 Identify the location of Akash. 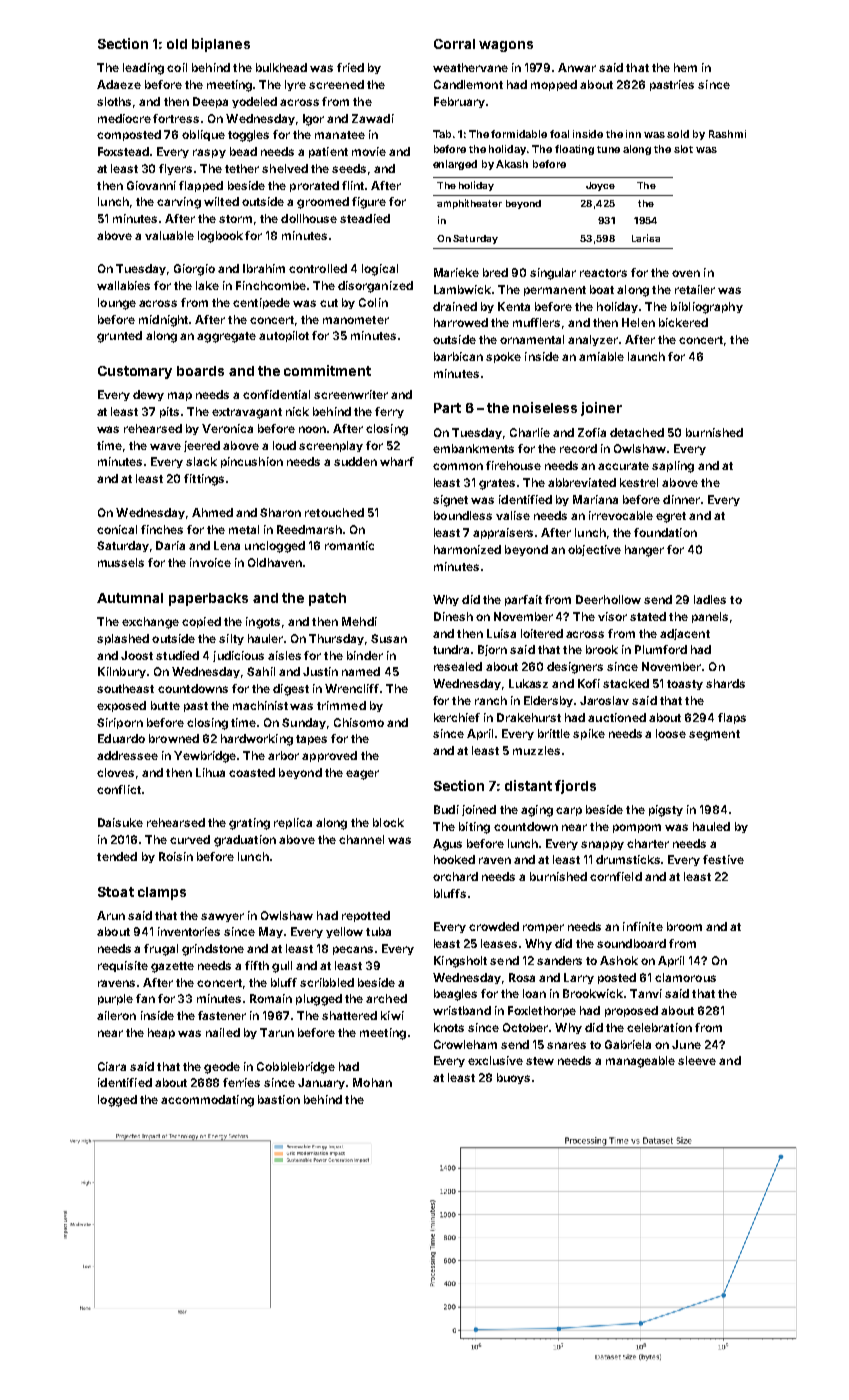
(512, 164).
